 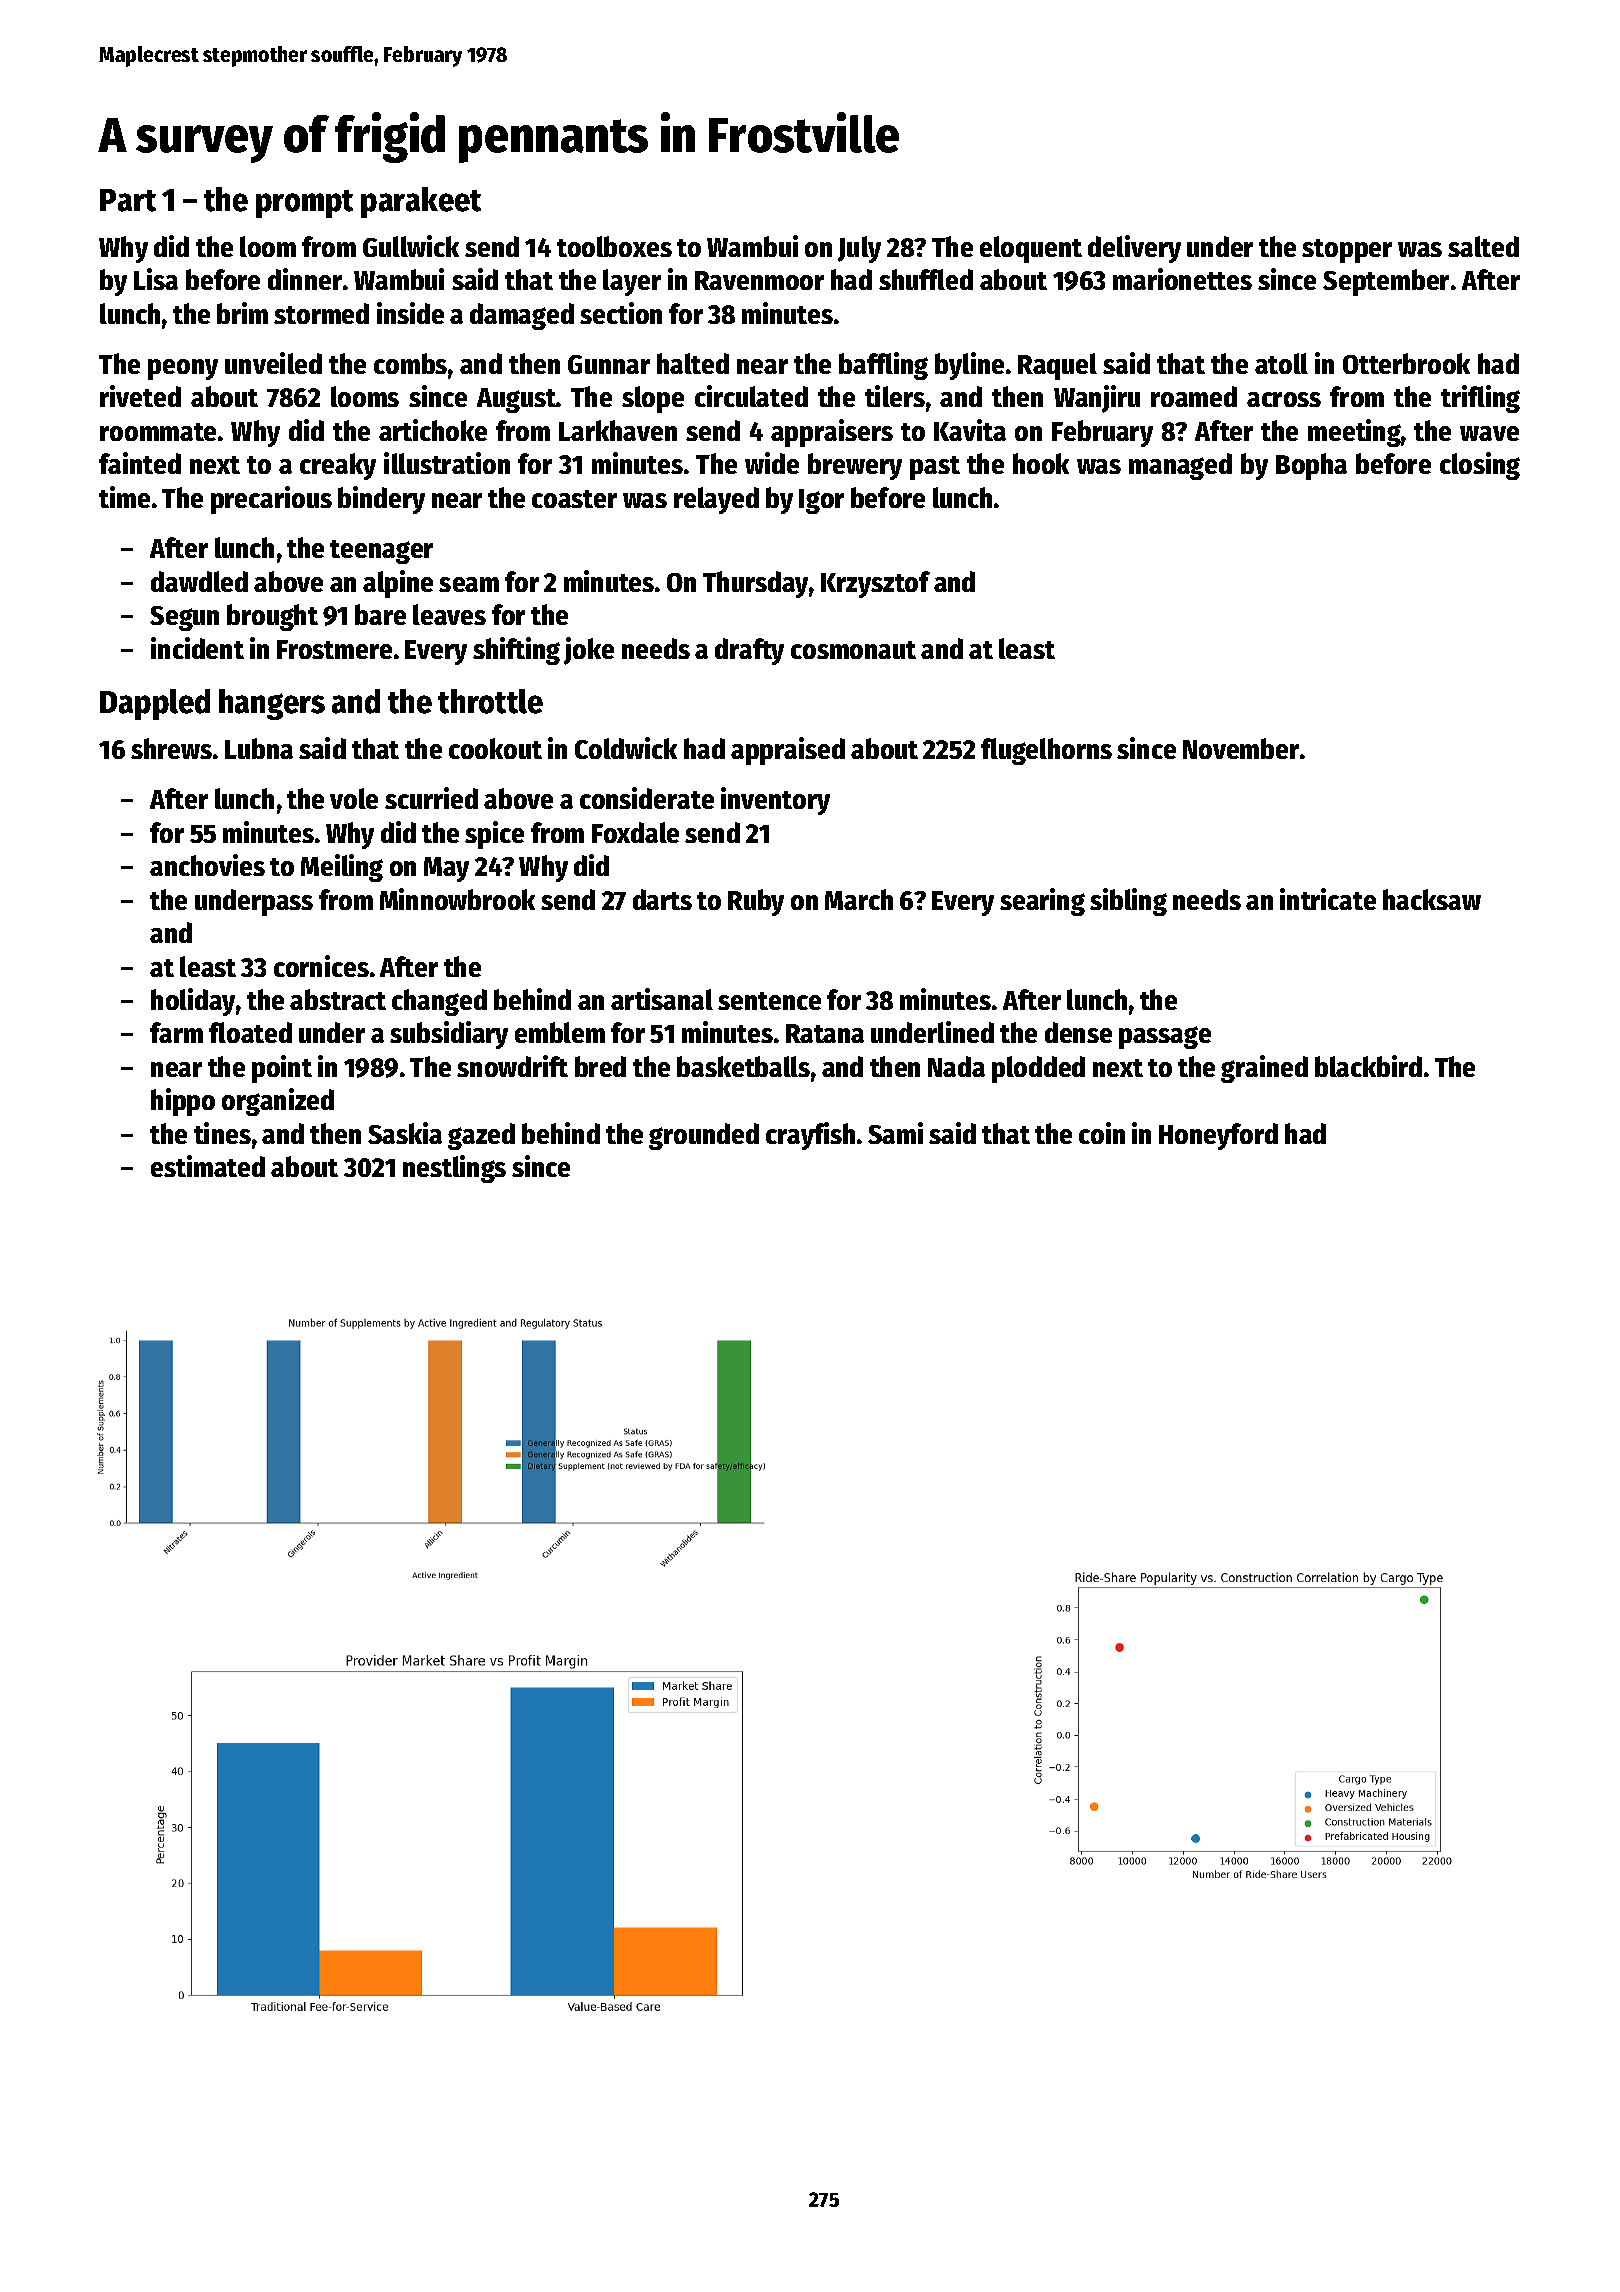 I want to click on trifling, so click(x=1480, y=399).
